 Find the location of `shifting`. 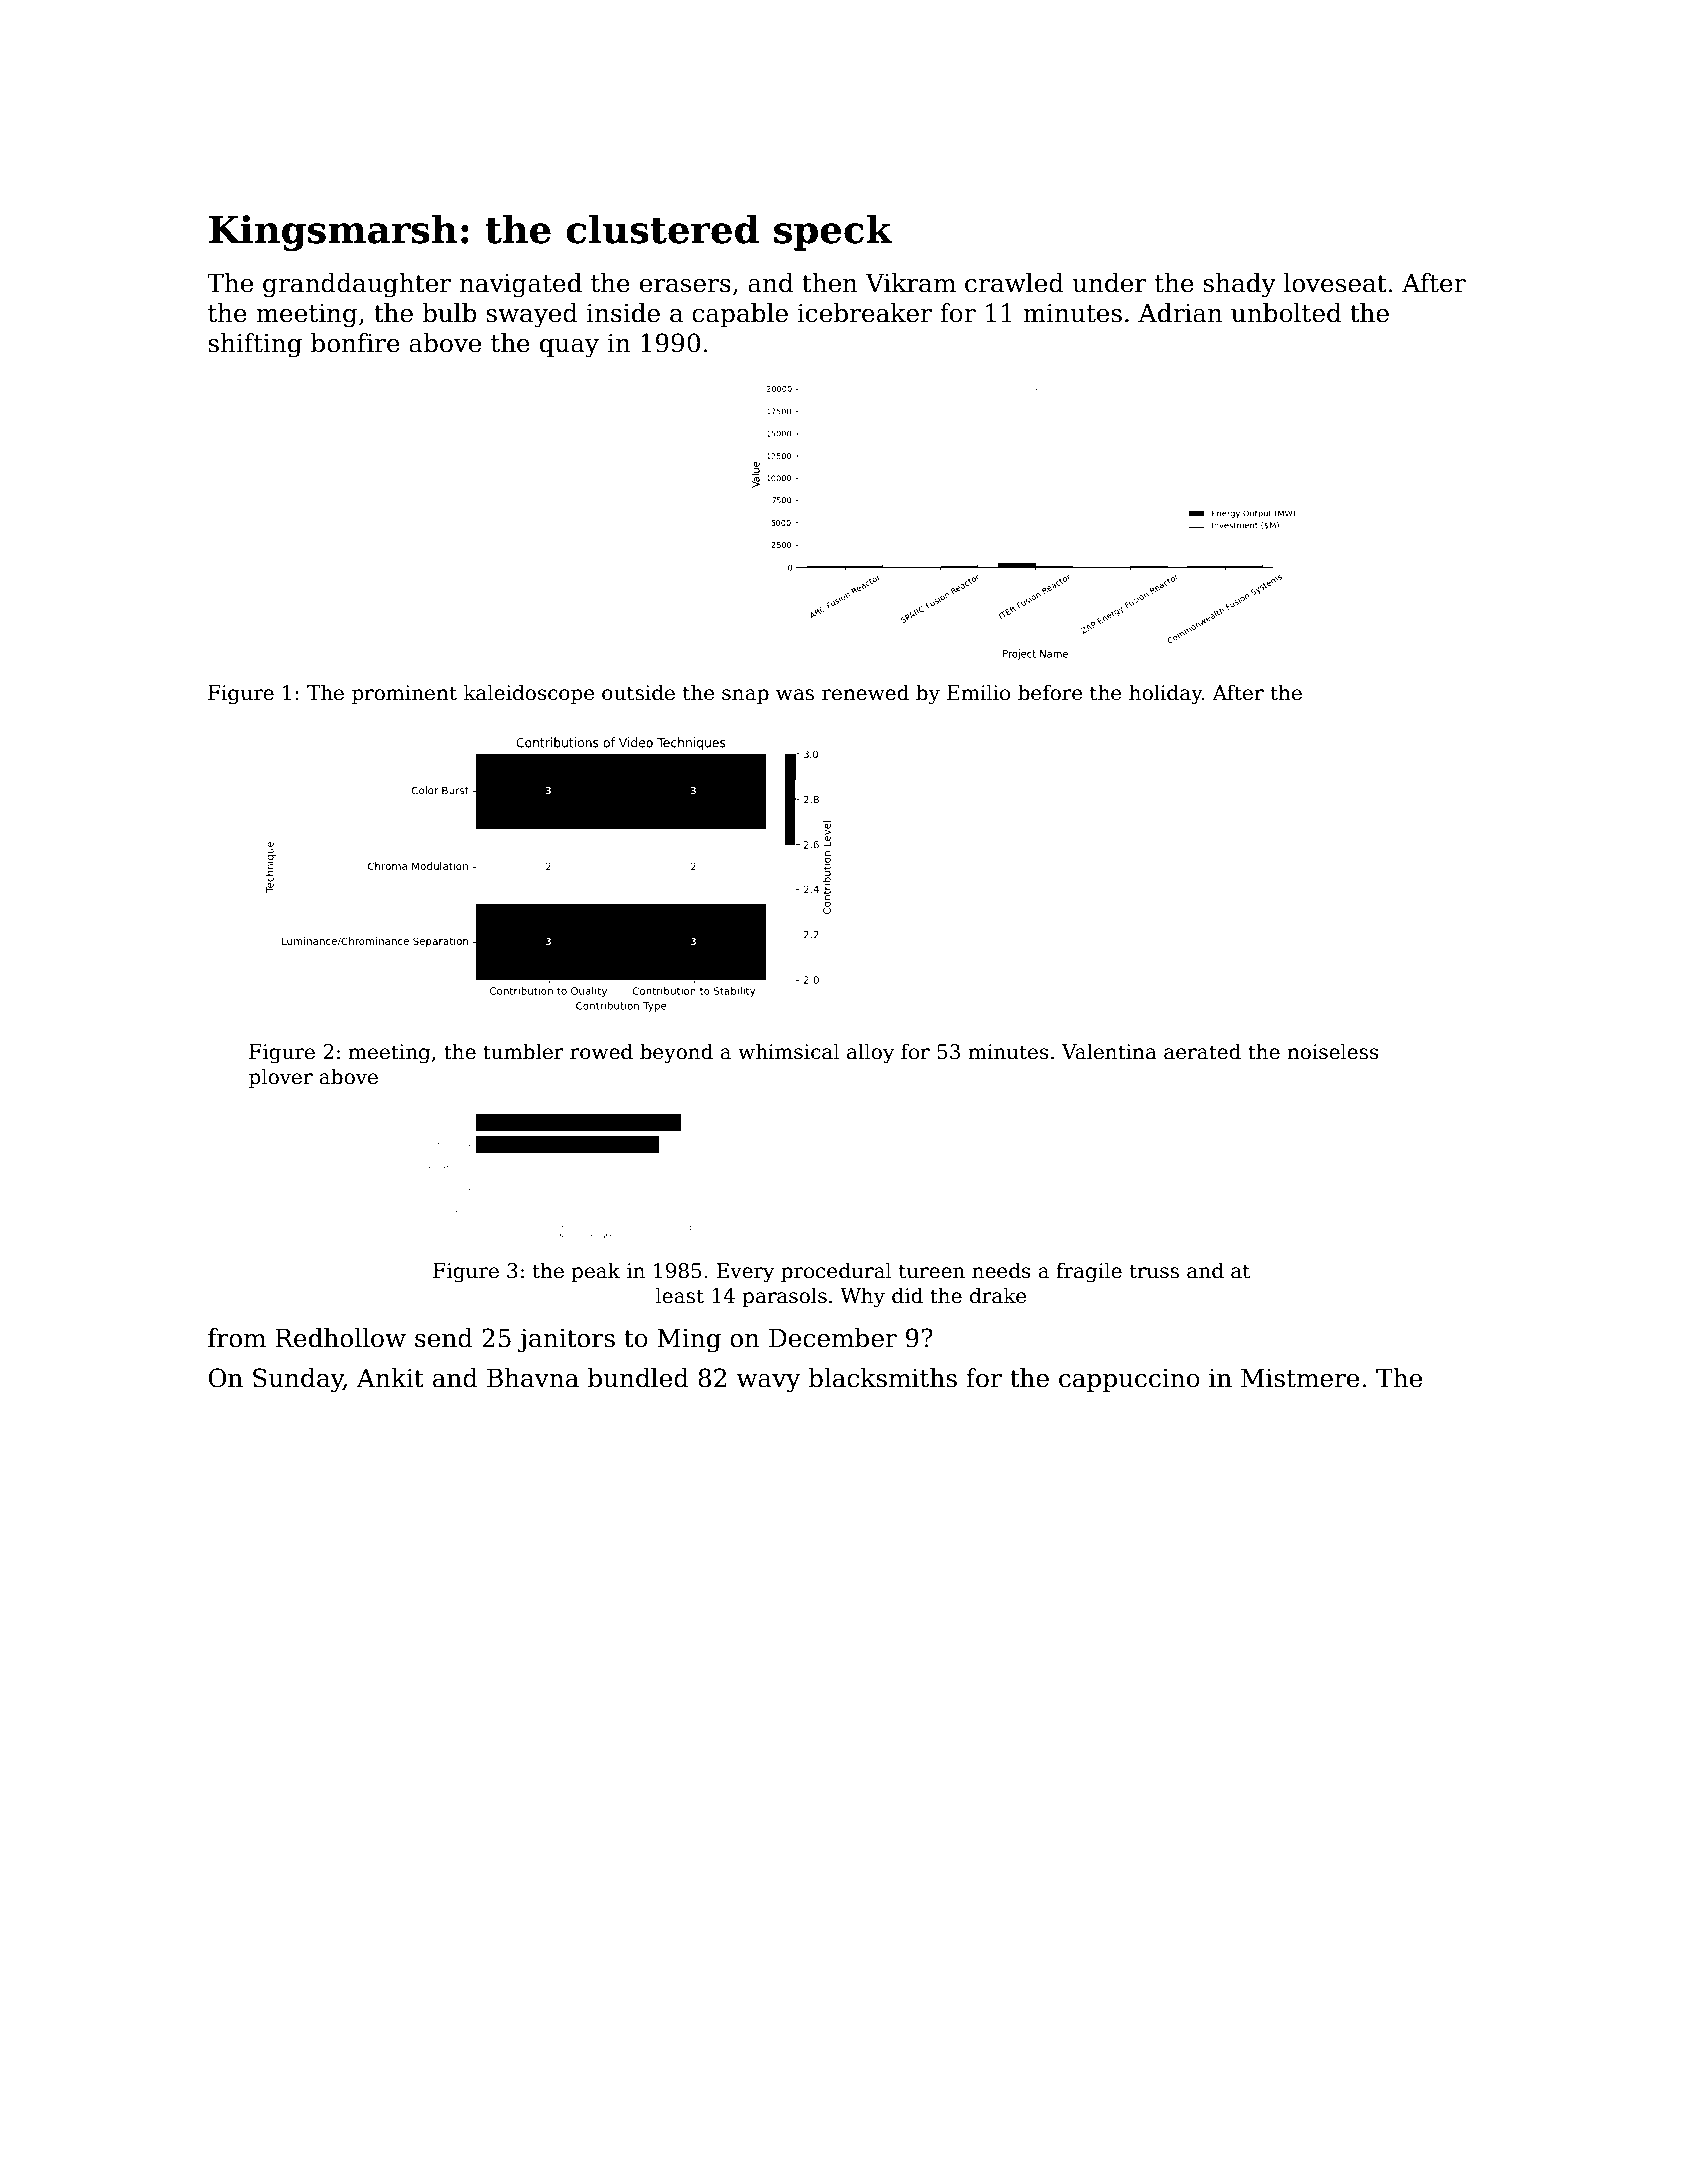

shifting is located at coordinates (255, 345).
